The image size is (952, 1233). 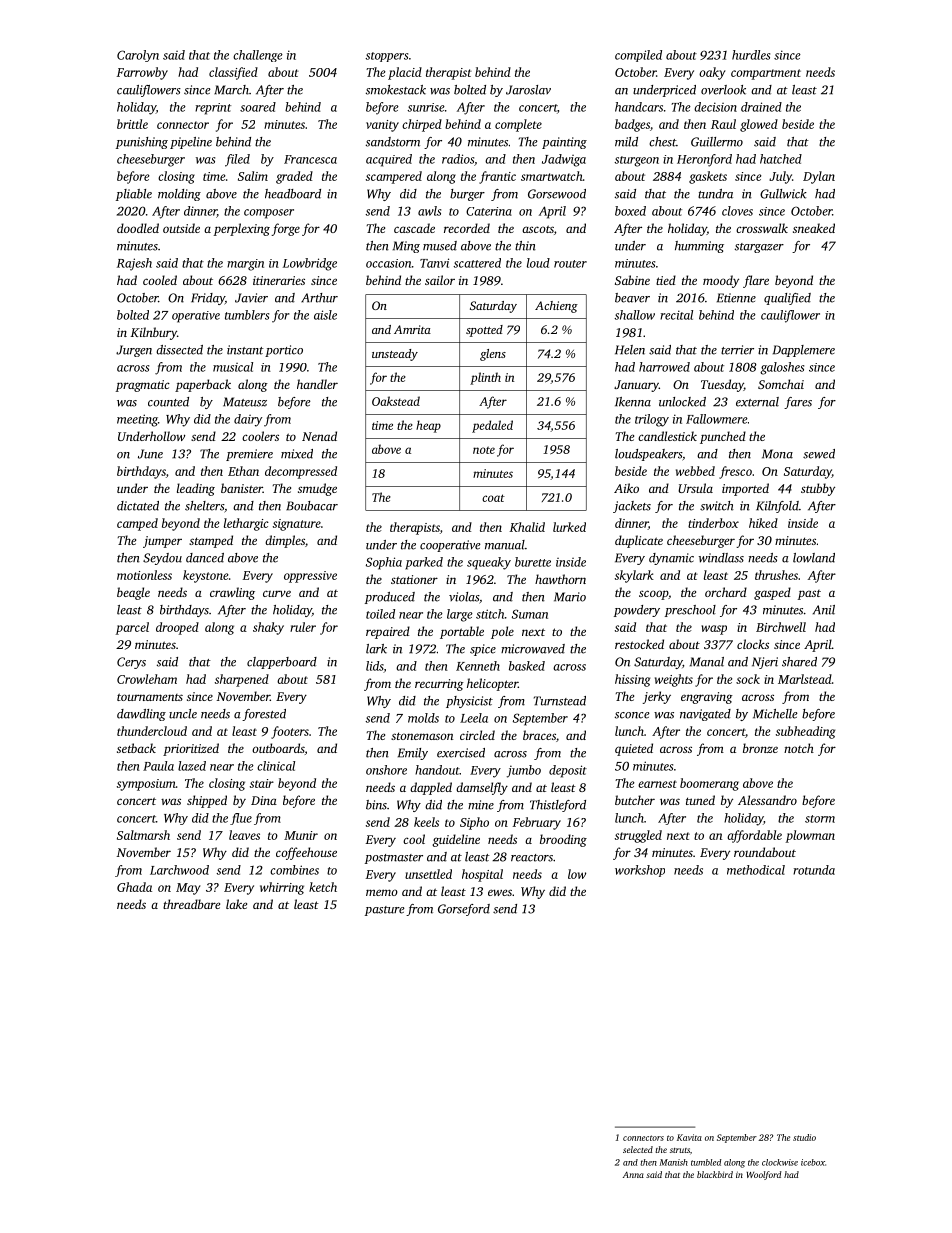 I want to click on workshop, so click(x=640, y=871).
